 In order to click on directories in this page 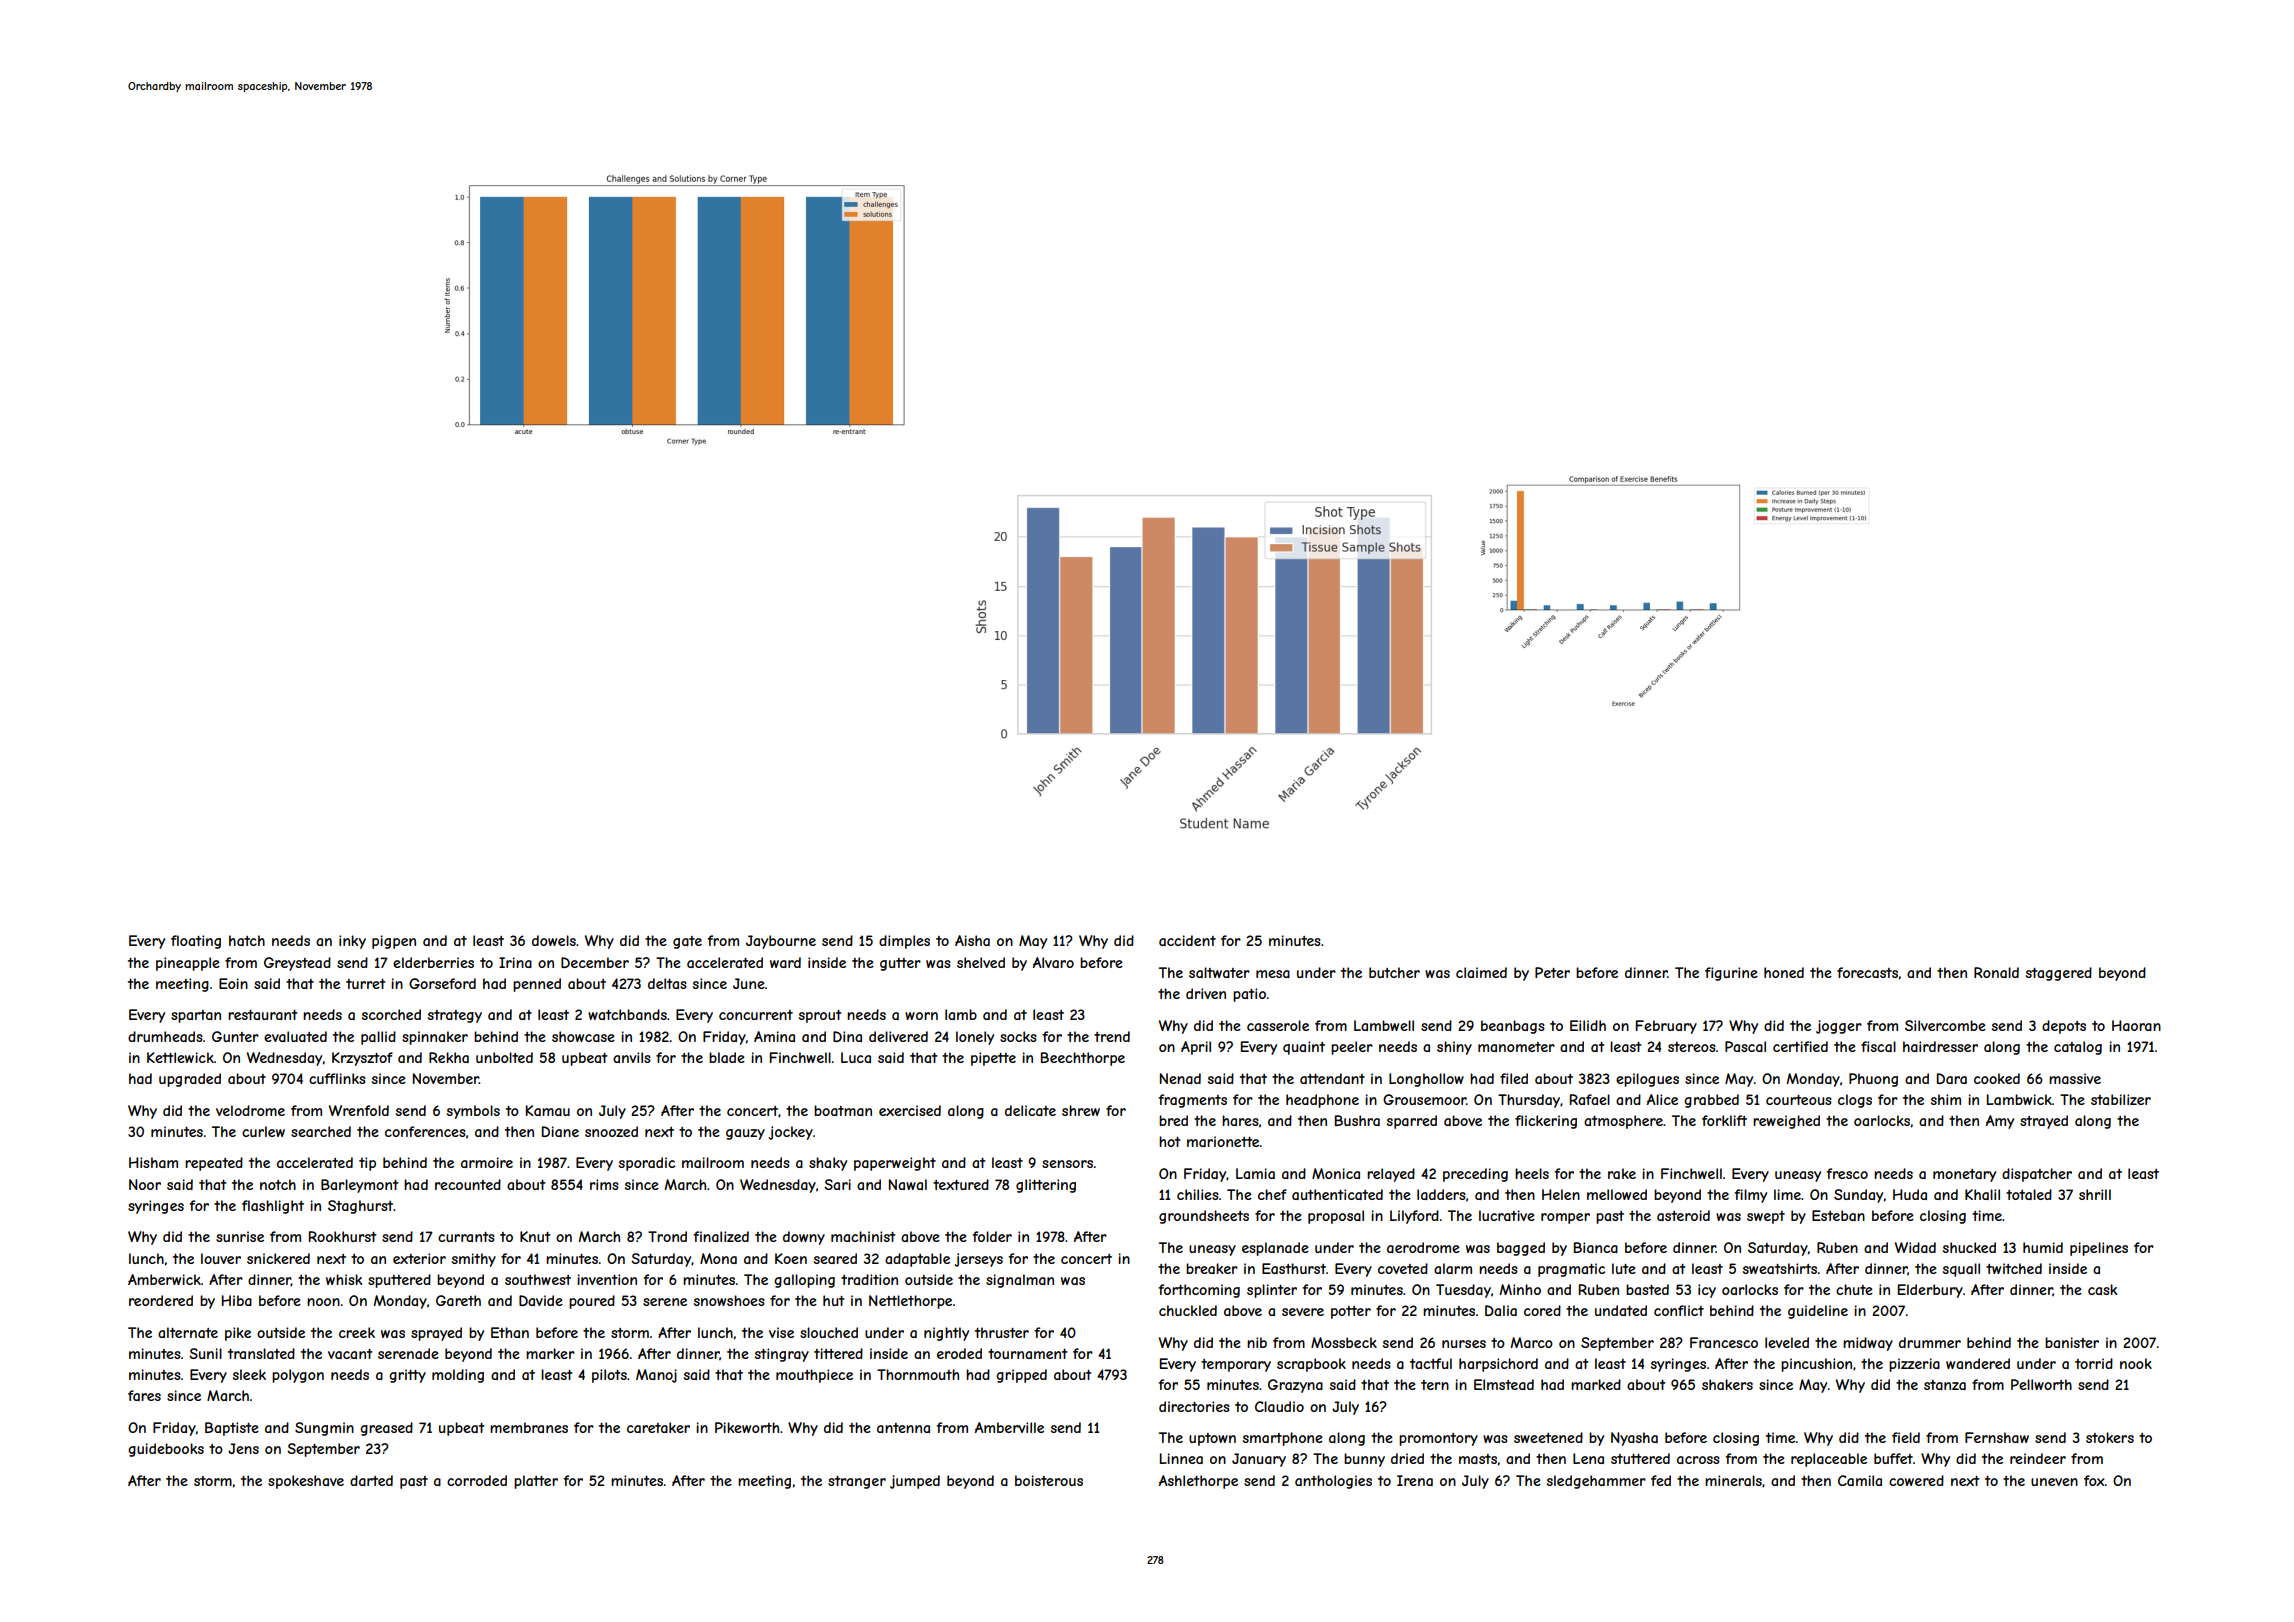, I will do `click(1194, 1406)`.
